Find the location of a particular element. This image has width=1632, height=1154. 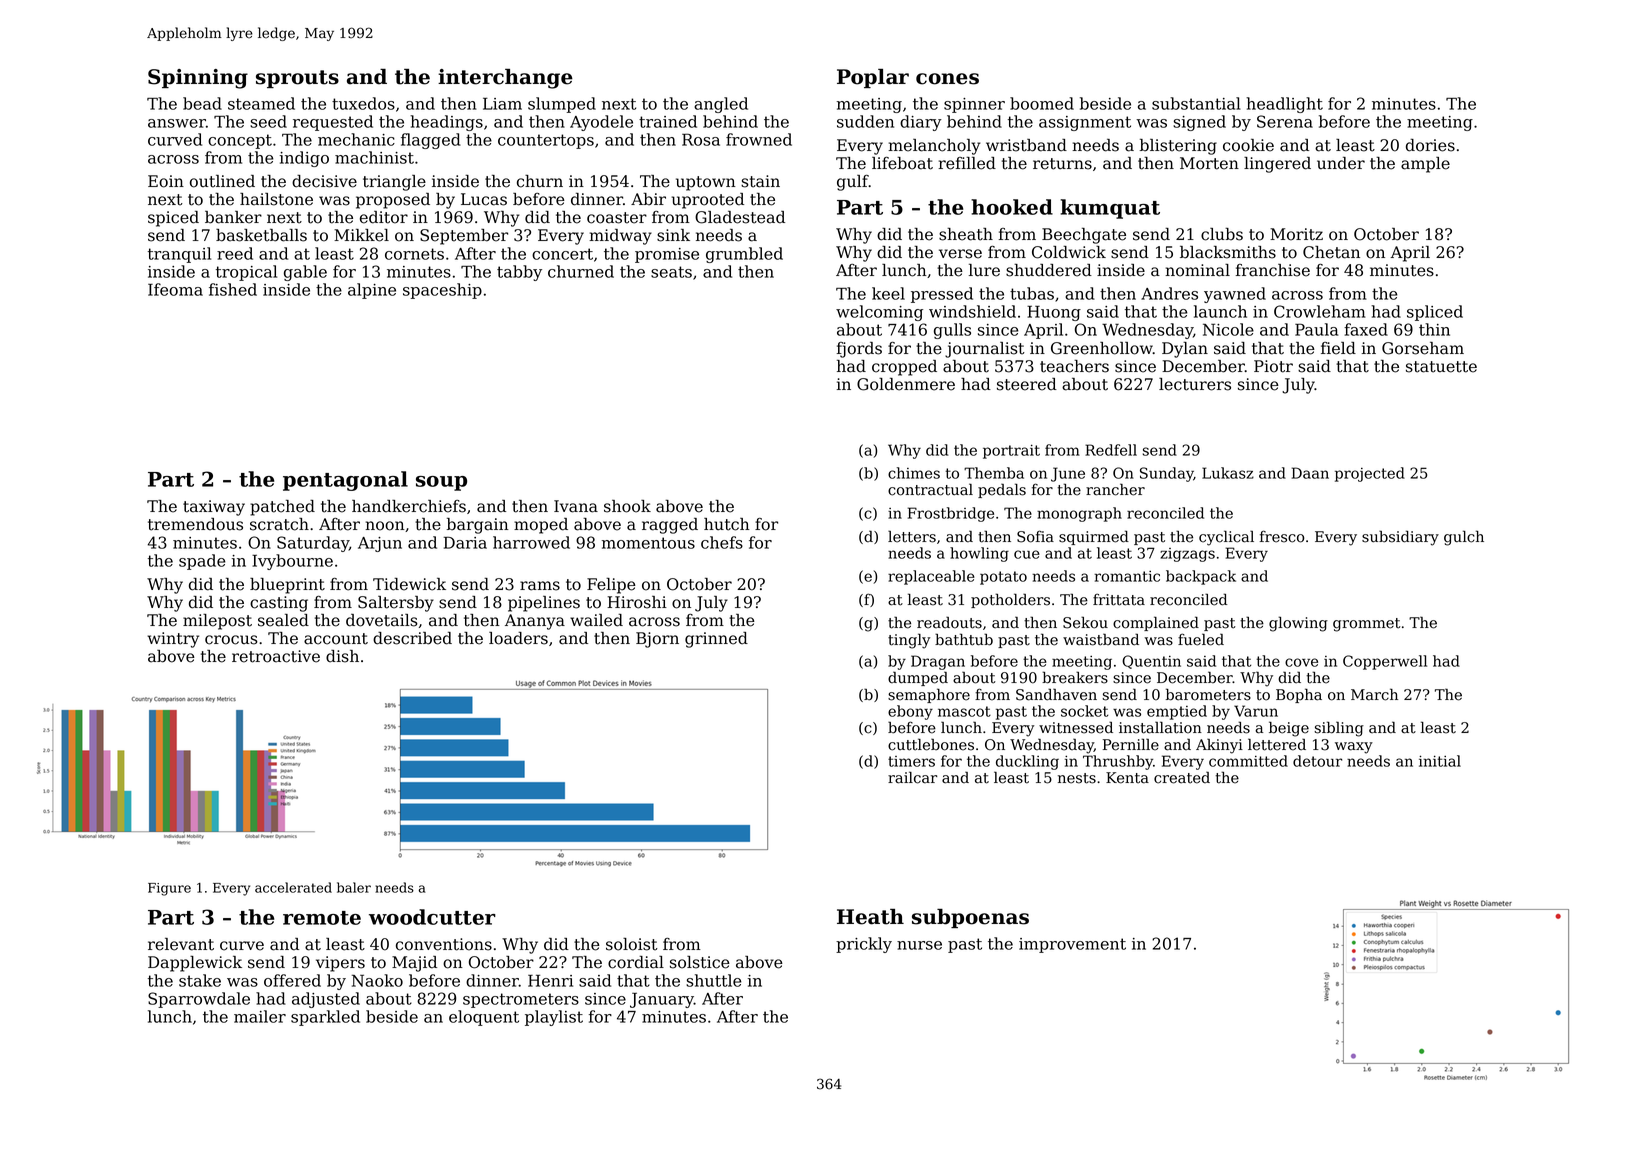

Quentin is located at coordinates (1151, 662).
